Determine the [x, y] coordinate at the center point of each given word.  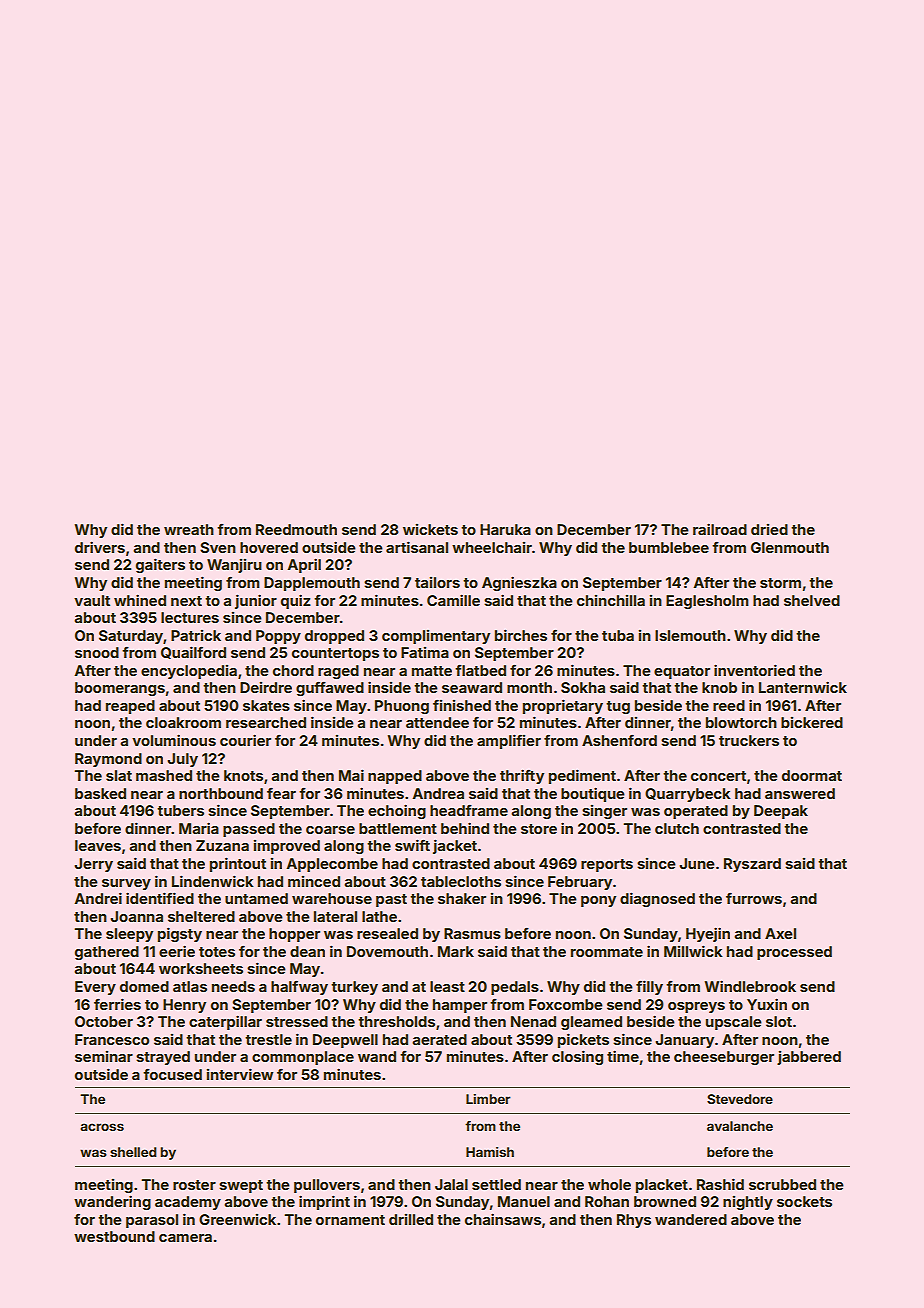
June [697, 863]
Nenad [533, 1021]
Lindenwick [212, 881]
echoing [397, 811]
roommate [607, 952]
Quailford [193, 652]
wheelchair [492, 547]
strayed [163, 1058]
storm [780, 583]
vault [92, 600]
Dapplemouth [312, 584]
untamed [256, 898]
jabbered [809, 1058]
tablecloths [461, 881]
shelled [133, 1152]
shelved [812, 600]
